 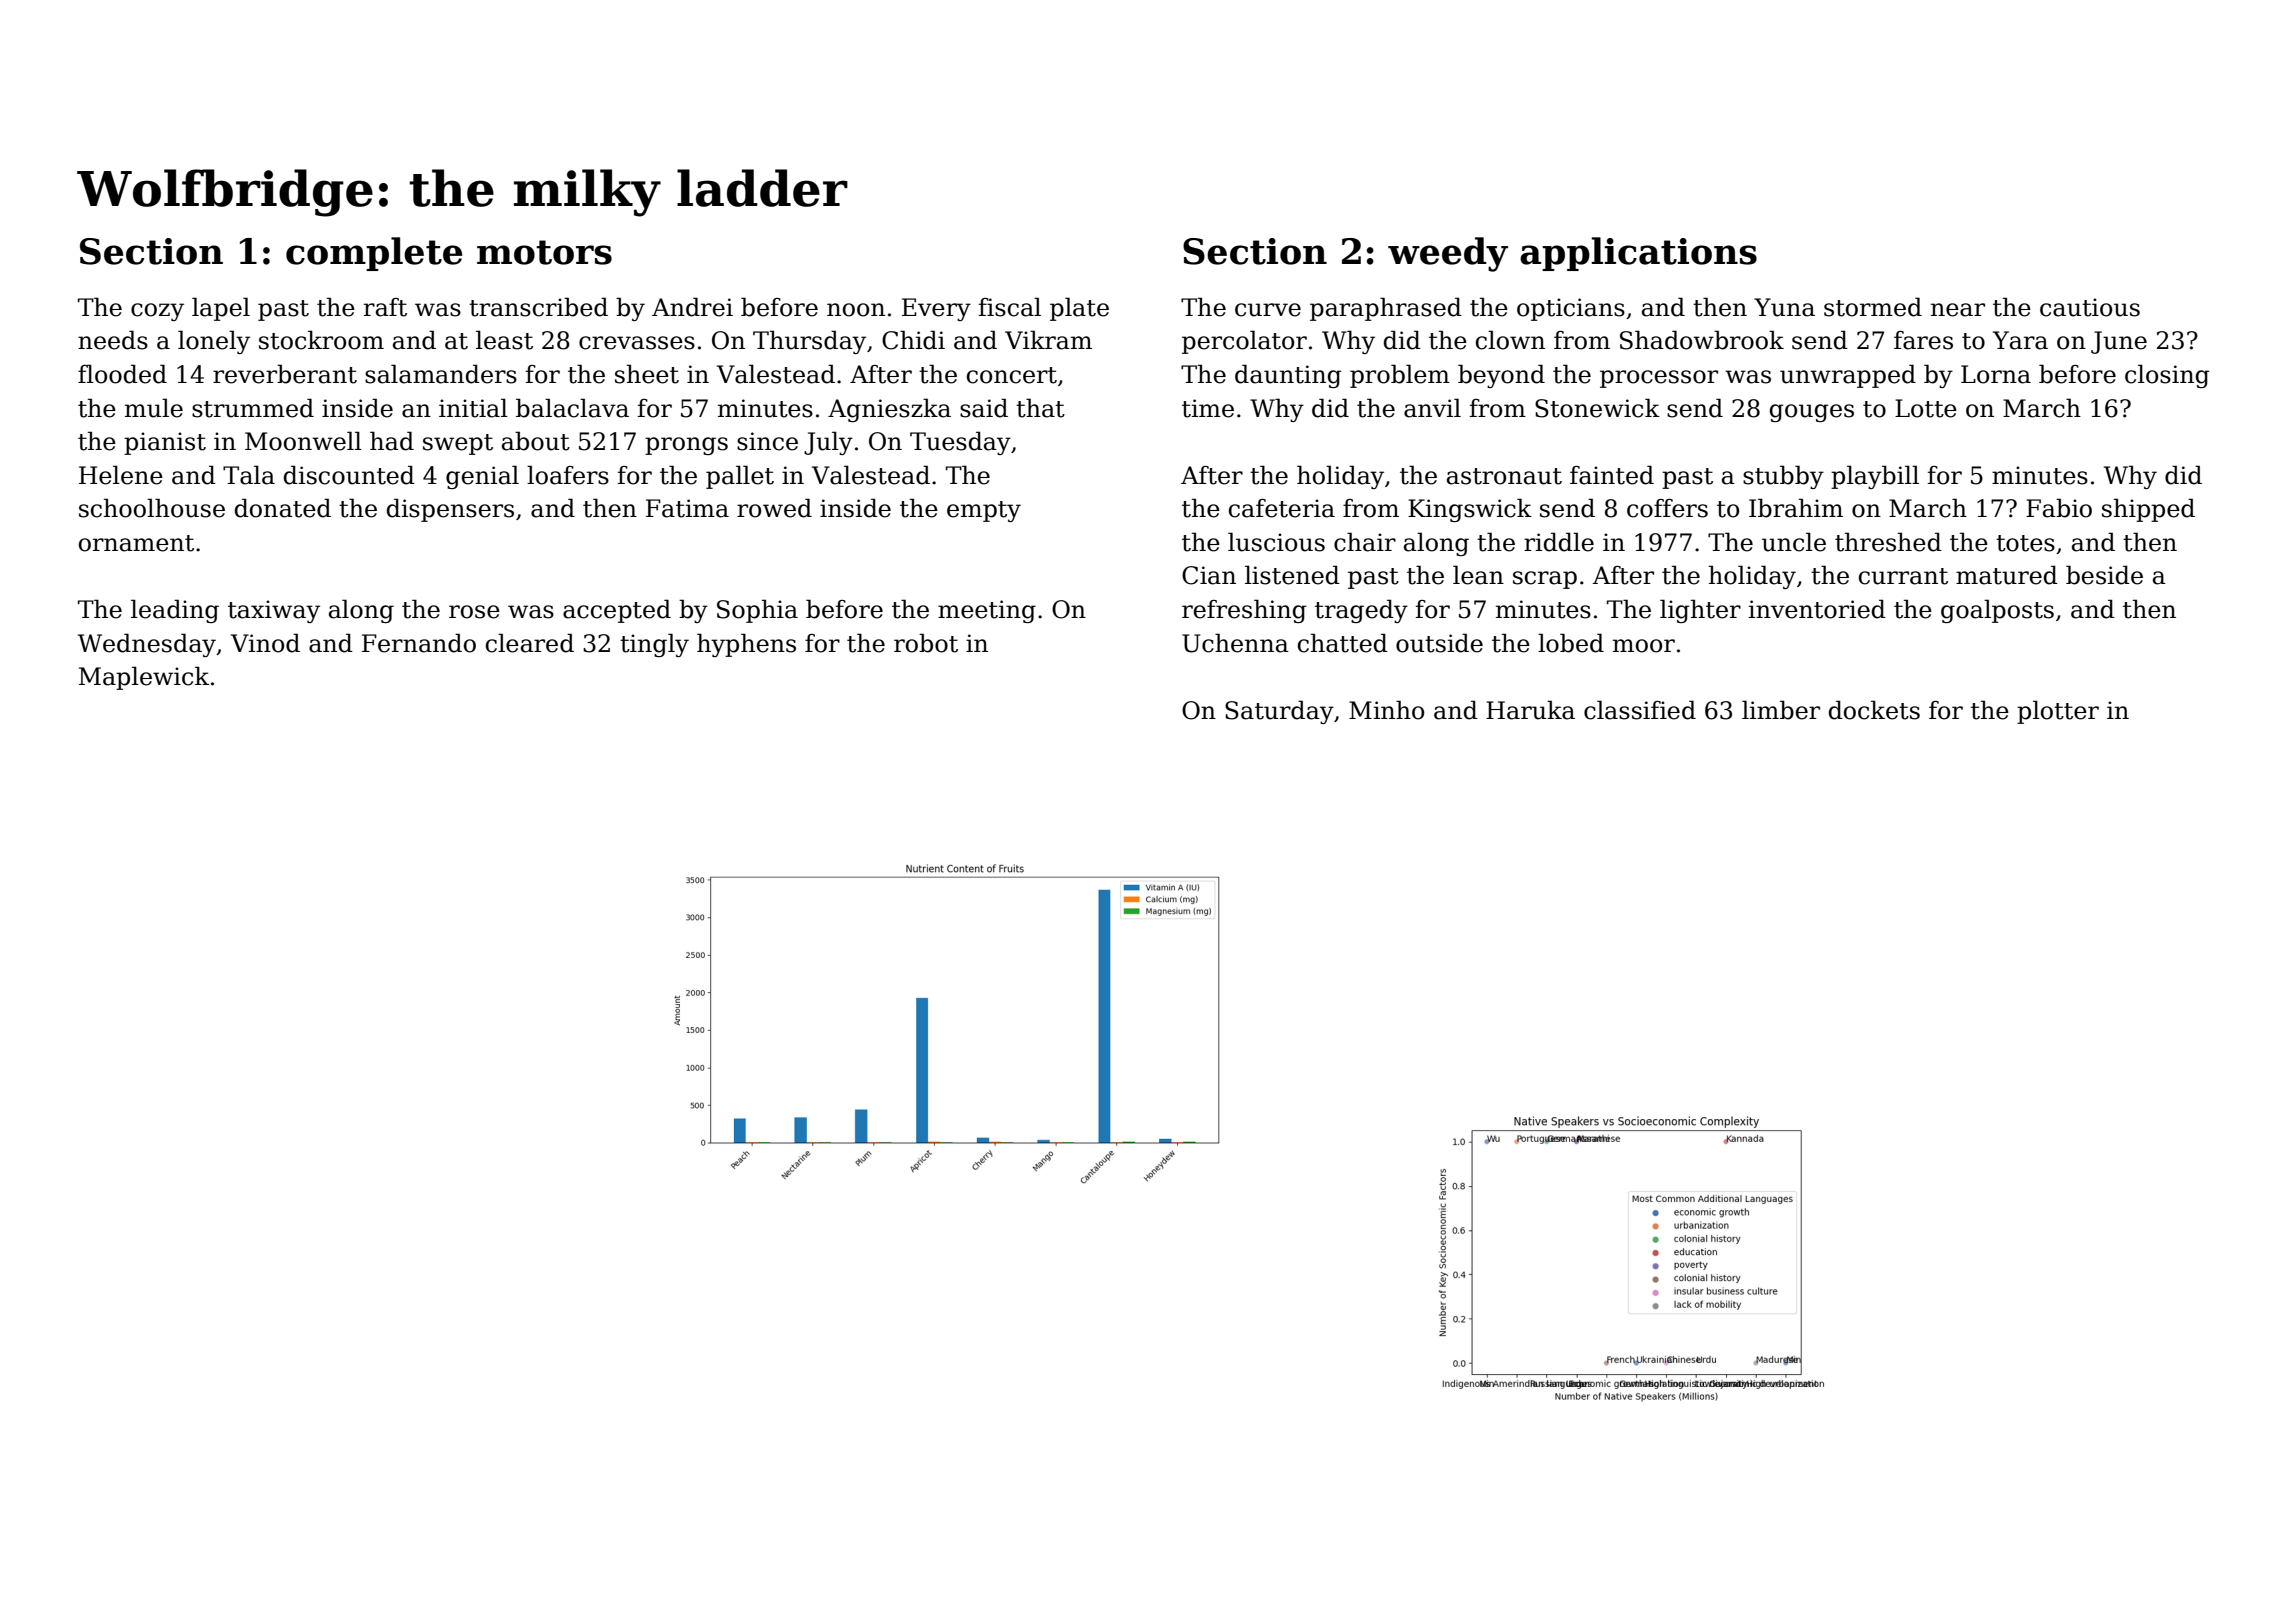 I want to click on genial, so click(x=482, y=477).
